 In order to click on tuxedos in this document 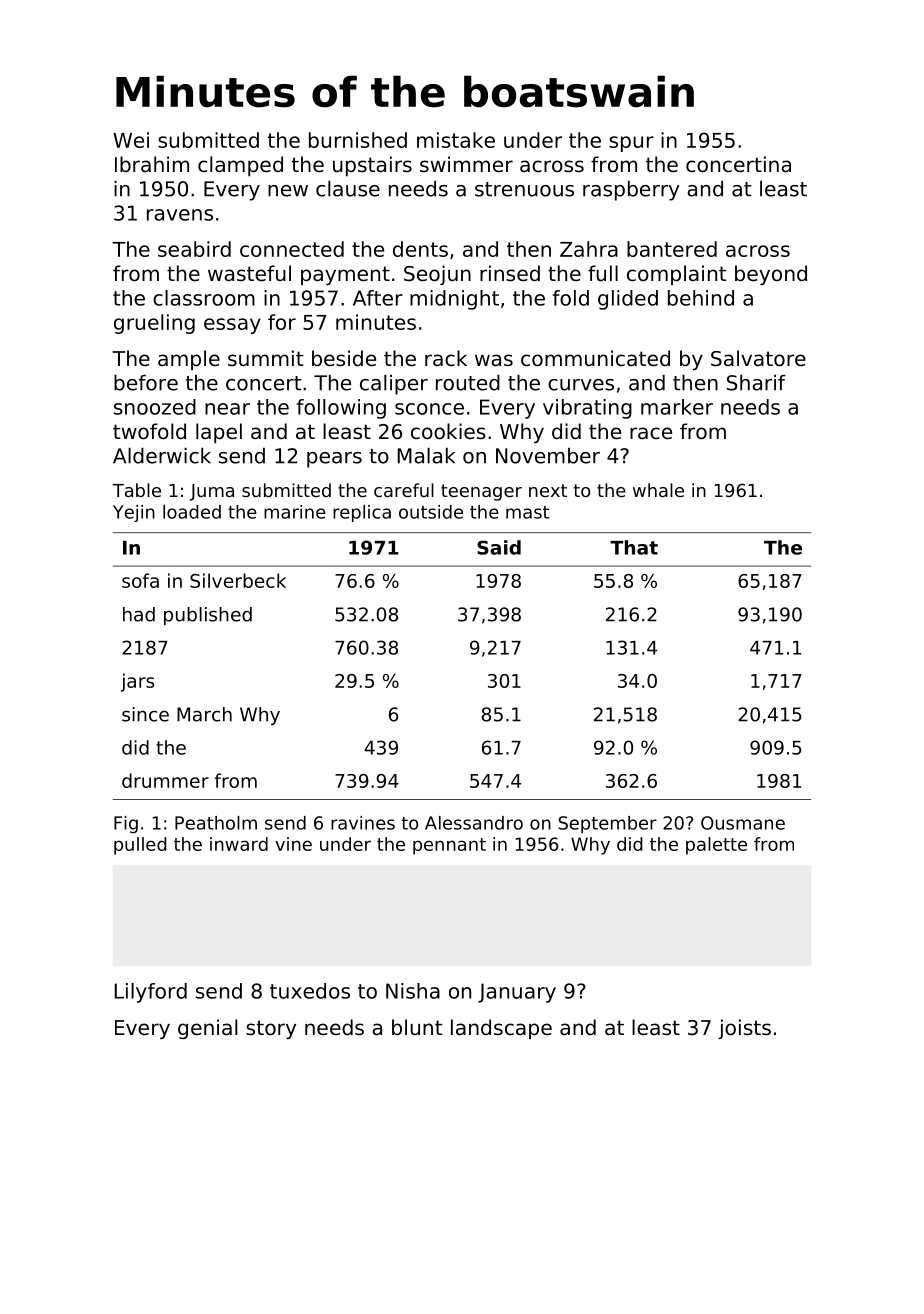, I will do `click(310, 991)`.
